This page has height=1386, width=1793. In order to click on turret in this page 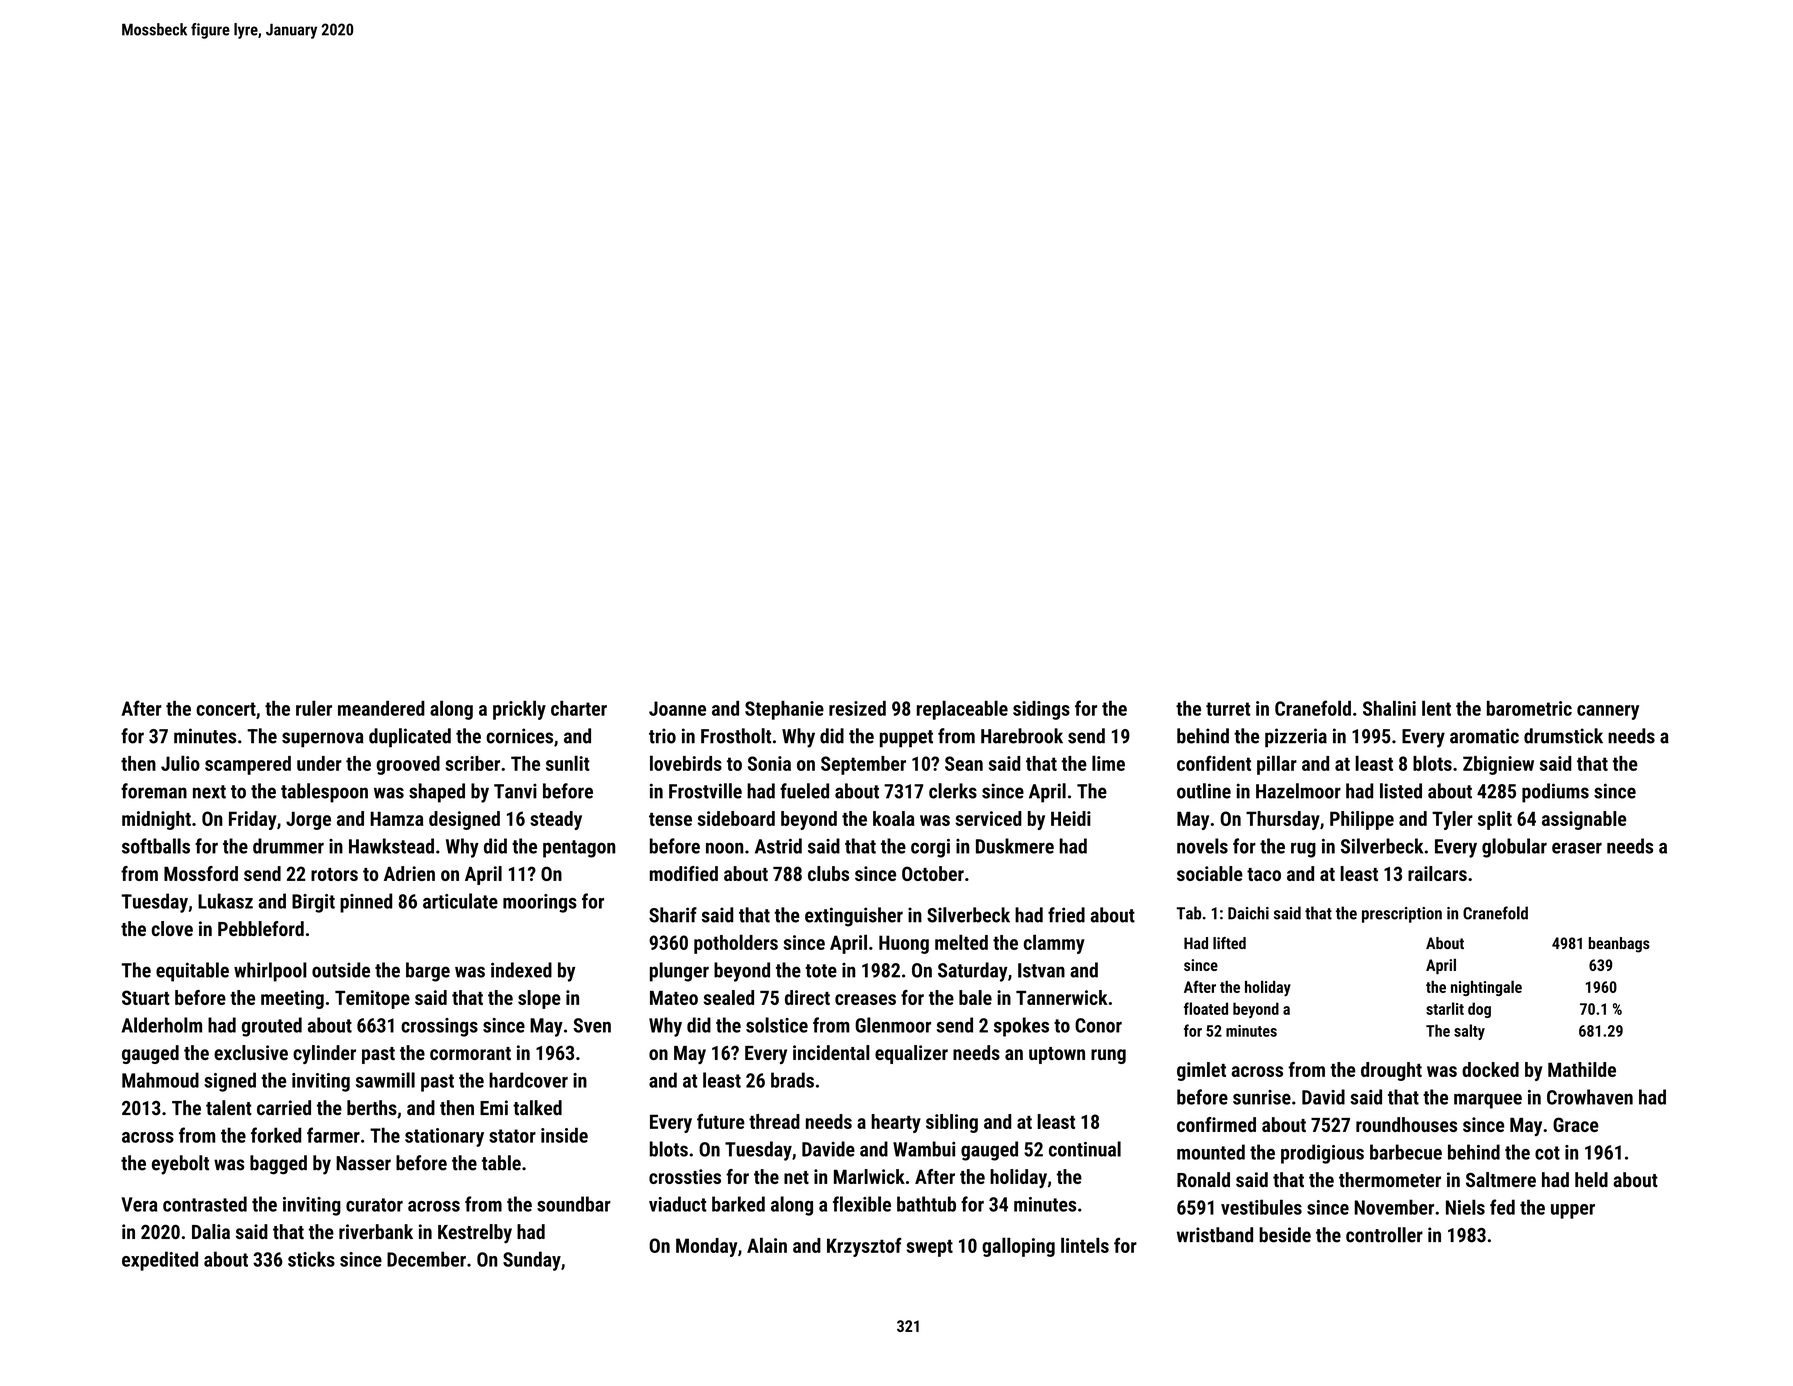, I will do `click(1228, 709)`.
